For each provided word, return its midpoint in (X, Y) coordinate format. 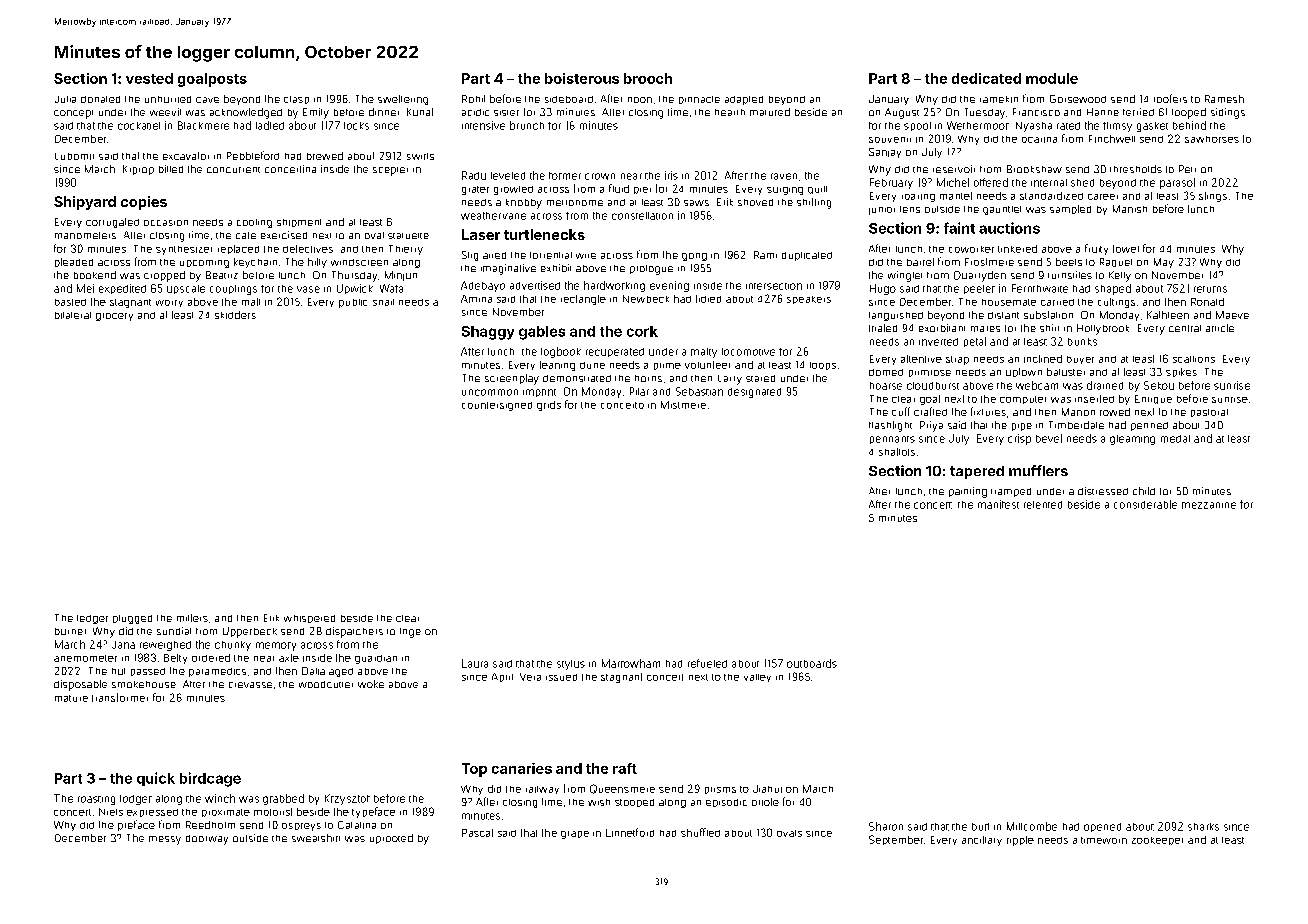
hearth (730, 112)
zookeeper (1157, 841)
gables (542, 333)
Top (474, 770)
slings (1213, 197)
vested (149, 78)
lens (910, 209)
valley (757, 678)
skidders (235, 315)
